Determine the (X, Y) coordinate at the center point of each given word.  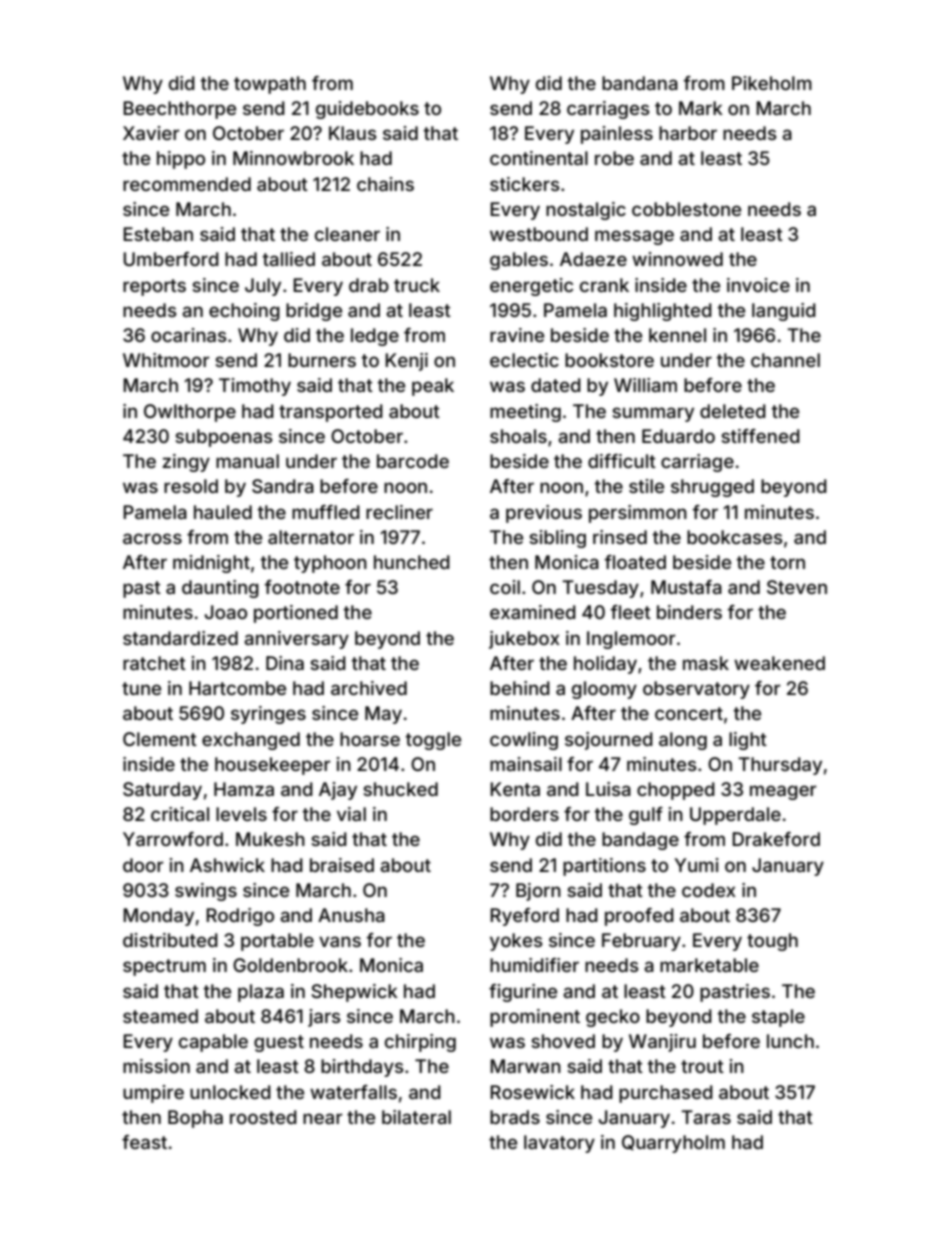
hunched (412, 562)
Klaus (352, 133)
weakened (779, 663)
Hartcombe (237, 688)
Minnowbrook (293, 158)
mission (156, 1066)
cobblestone (686, 209)
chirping (420, 1043)
